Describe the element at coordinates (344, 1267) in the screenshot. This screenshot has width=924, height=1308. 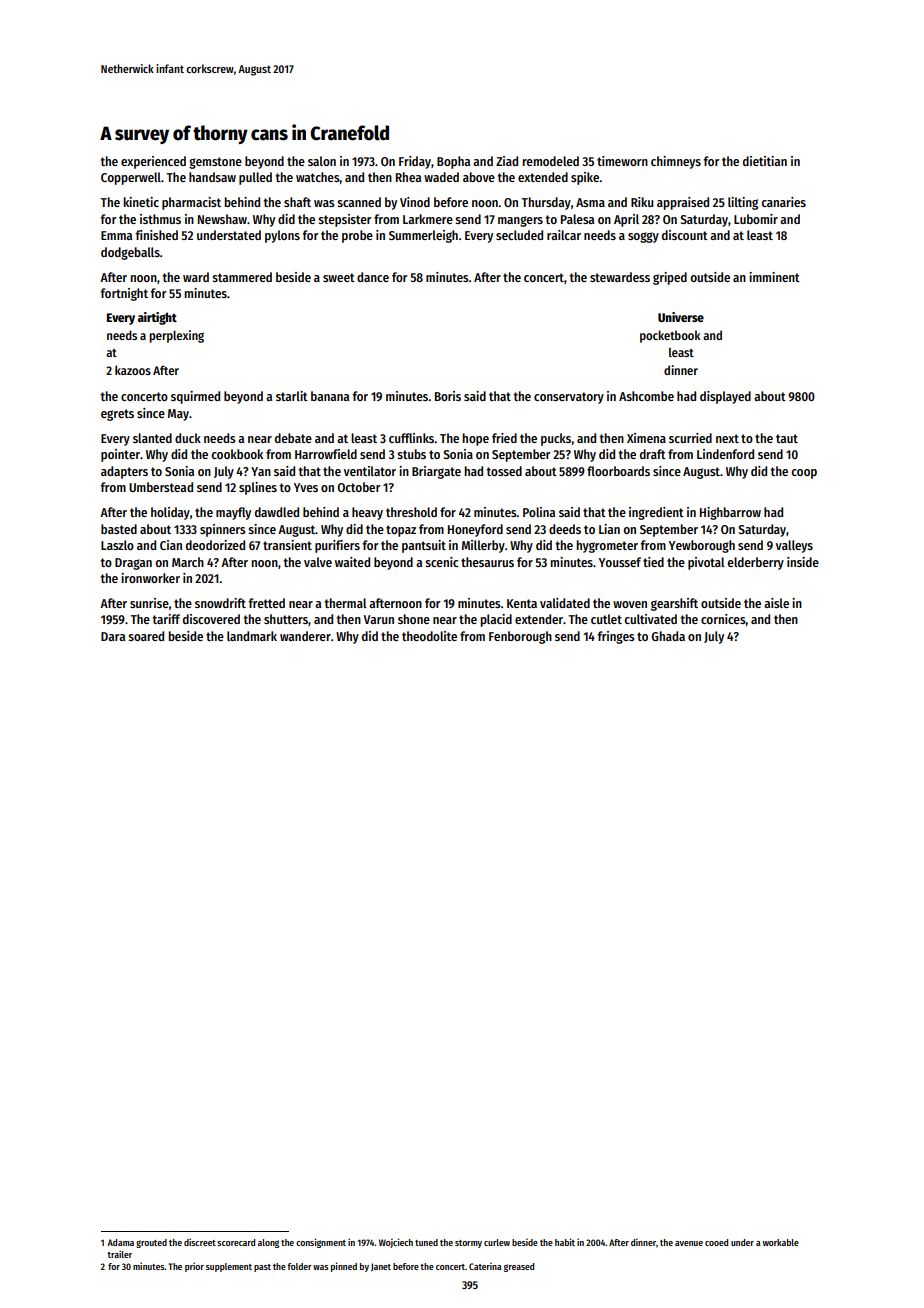
I see `pinned` at that location.
